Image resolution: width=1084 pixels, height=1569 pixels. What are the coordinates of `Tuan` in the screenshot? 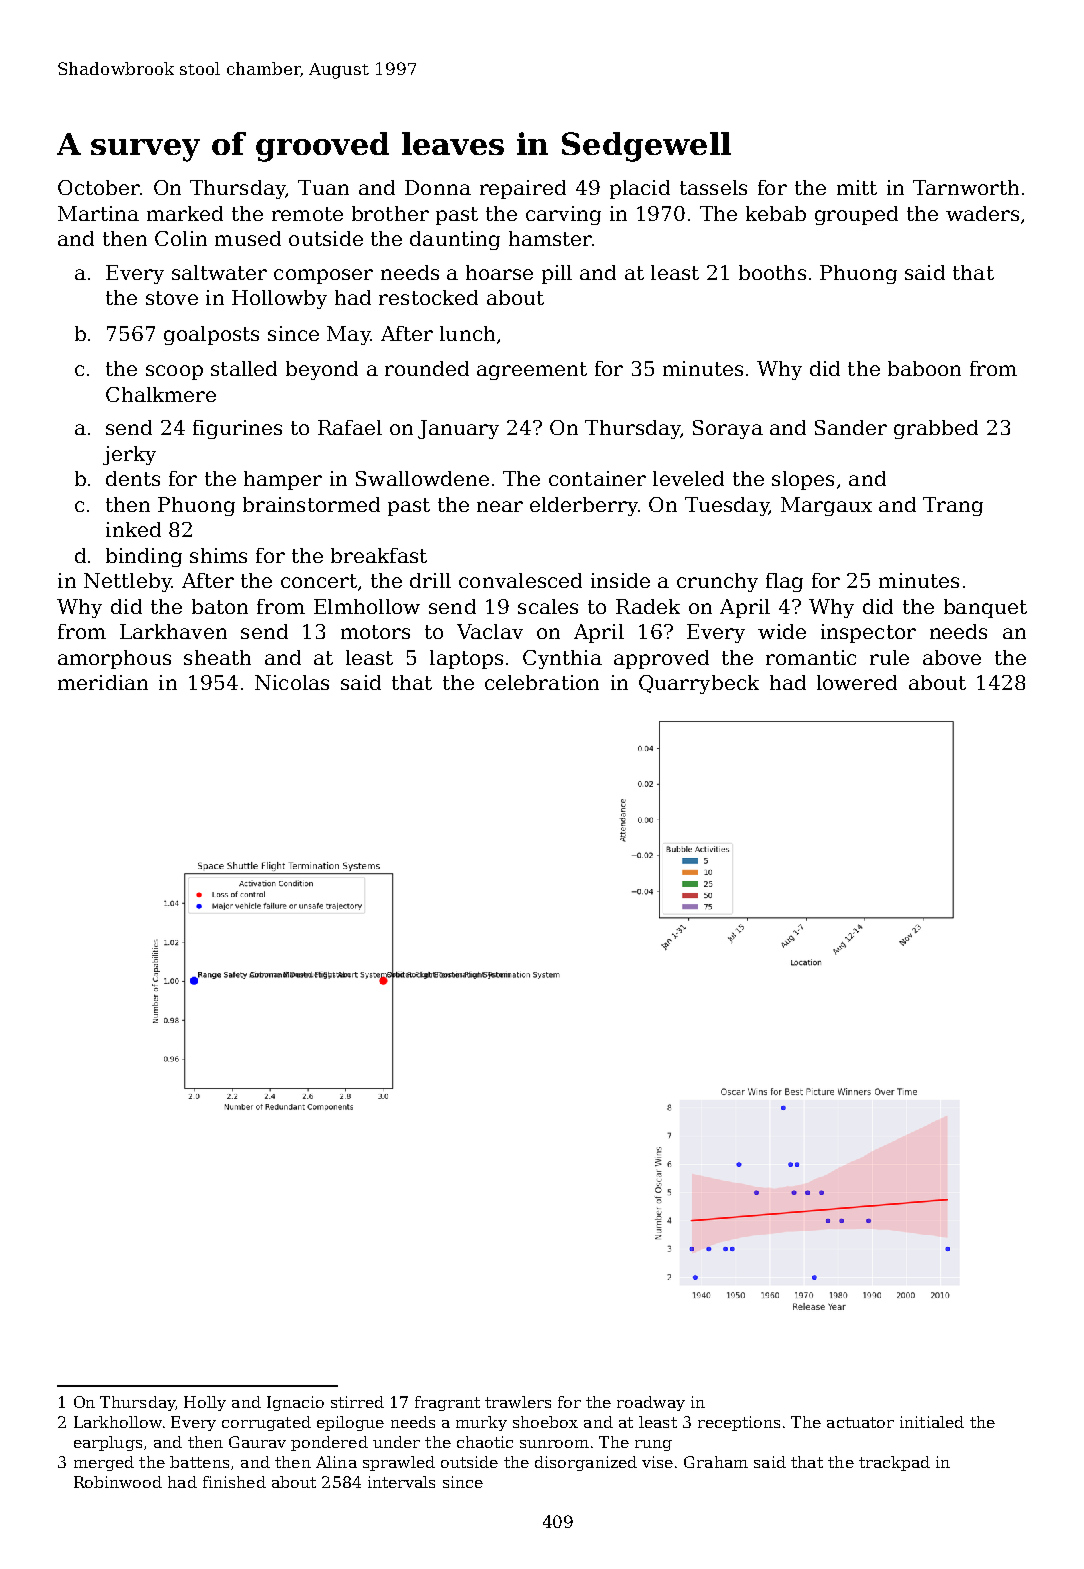 It's located at (323, 187).
